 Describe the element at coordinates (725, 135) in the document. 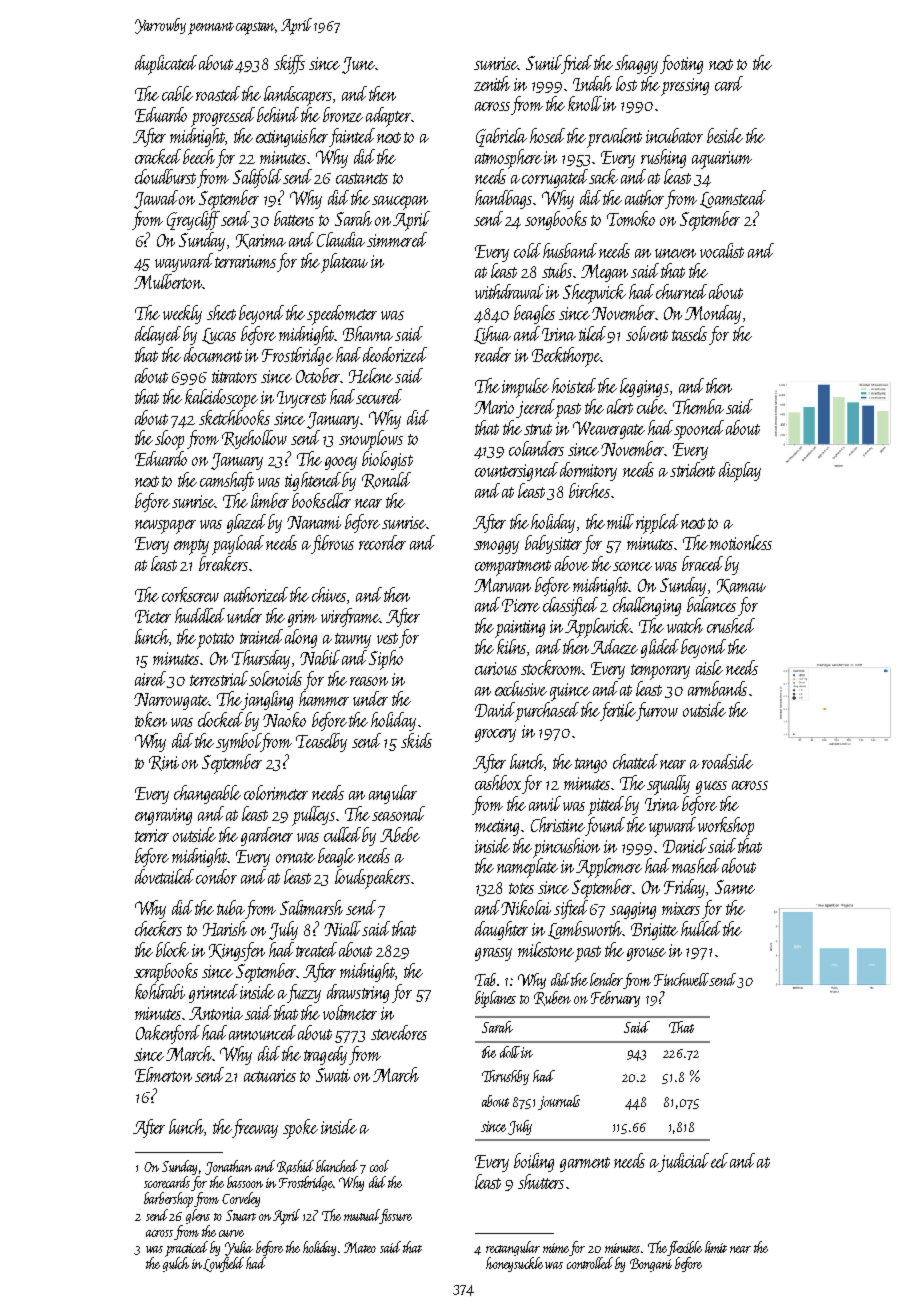

I see `beside` at that location.
